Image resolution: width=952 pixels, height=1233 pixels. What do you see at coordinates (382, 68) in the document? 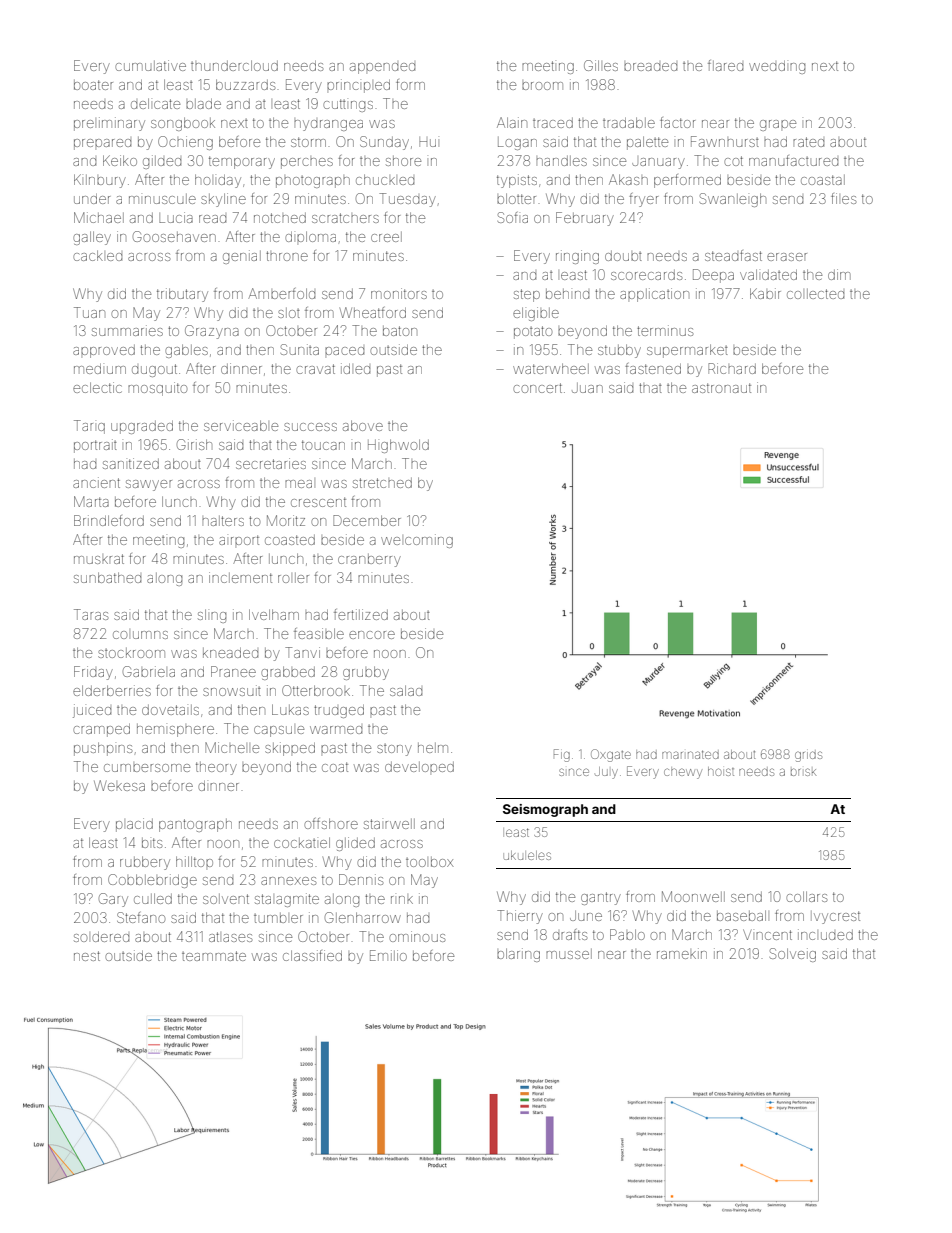
I see `appended` at bounding box center [382, 68].
